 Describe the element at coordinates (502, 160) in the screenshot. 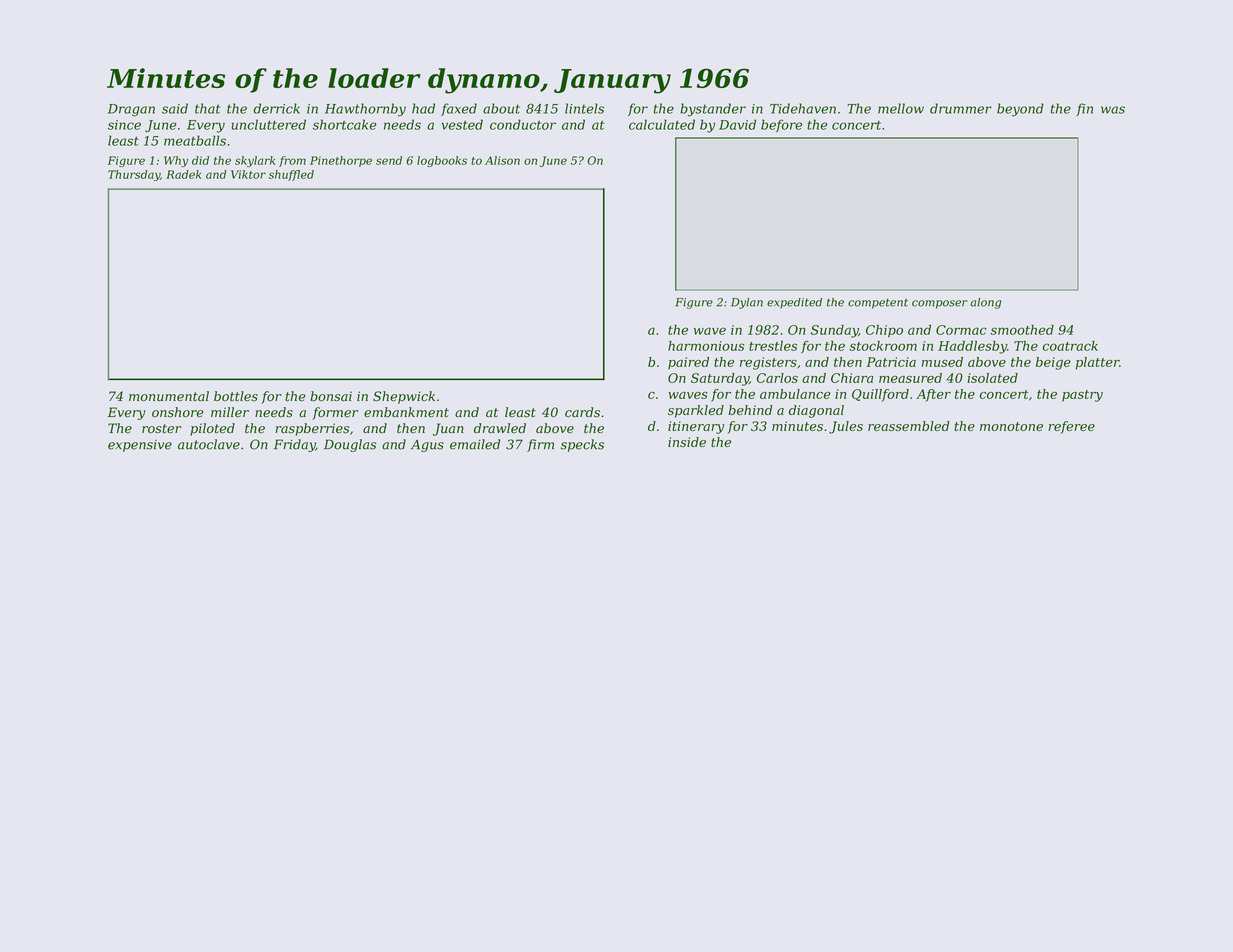

I see `Alison` at that location.
